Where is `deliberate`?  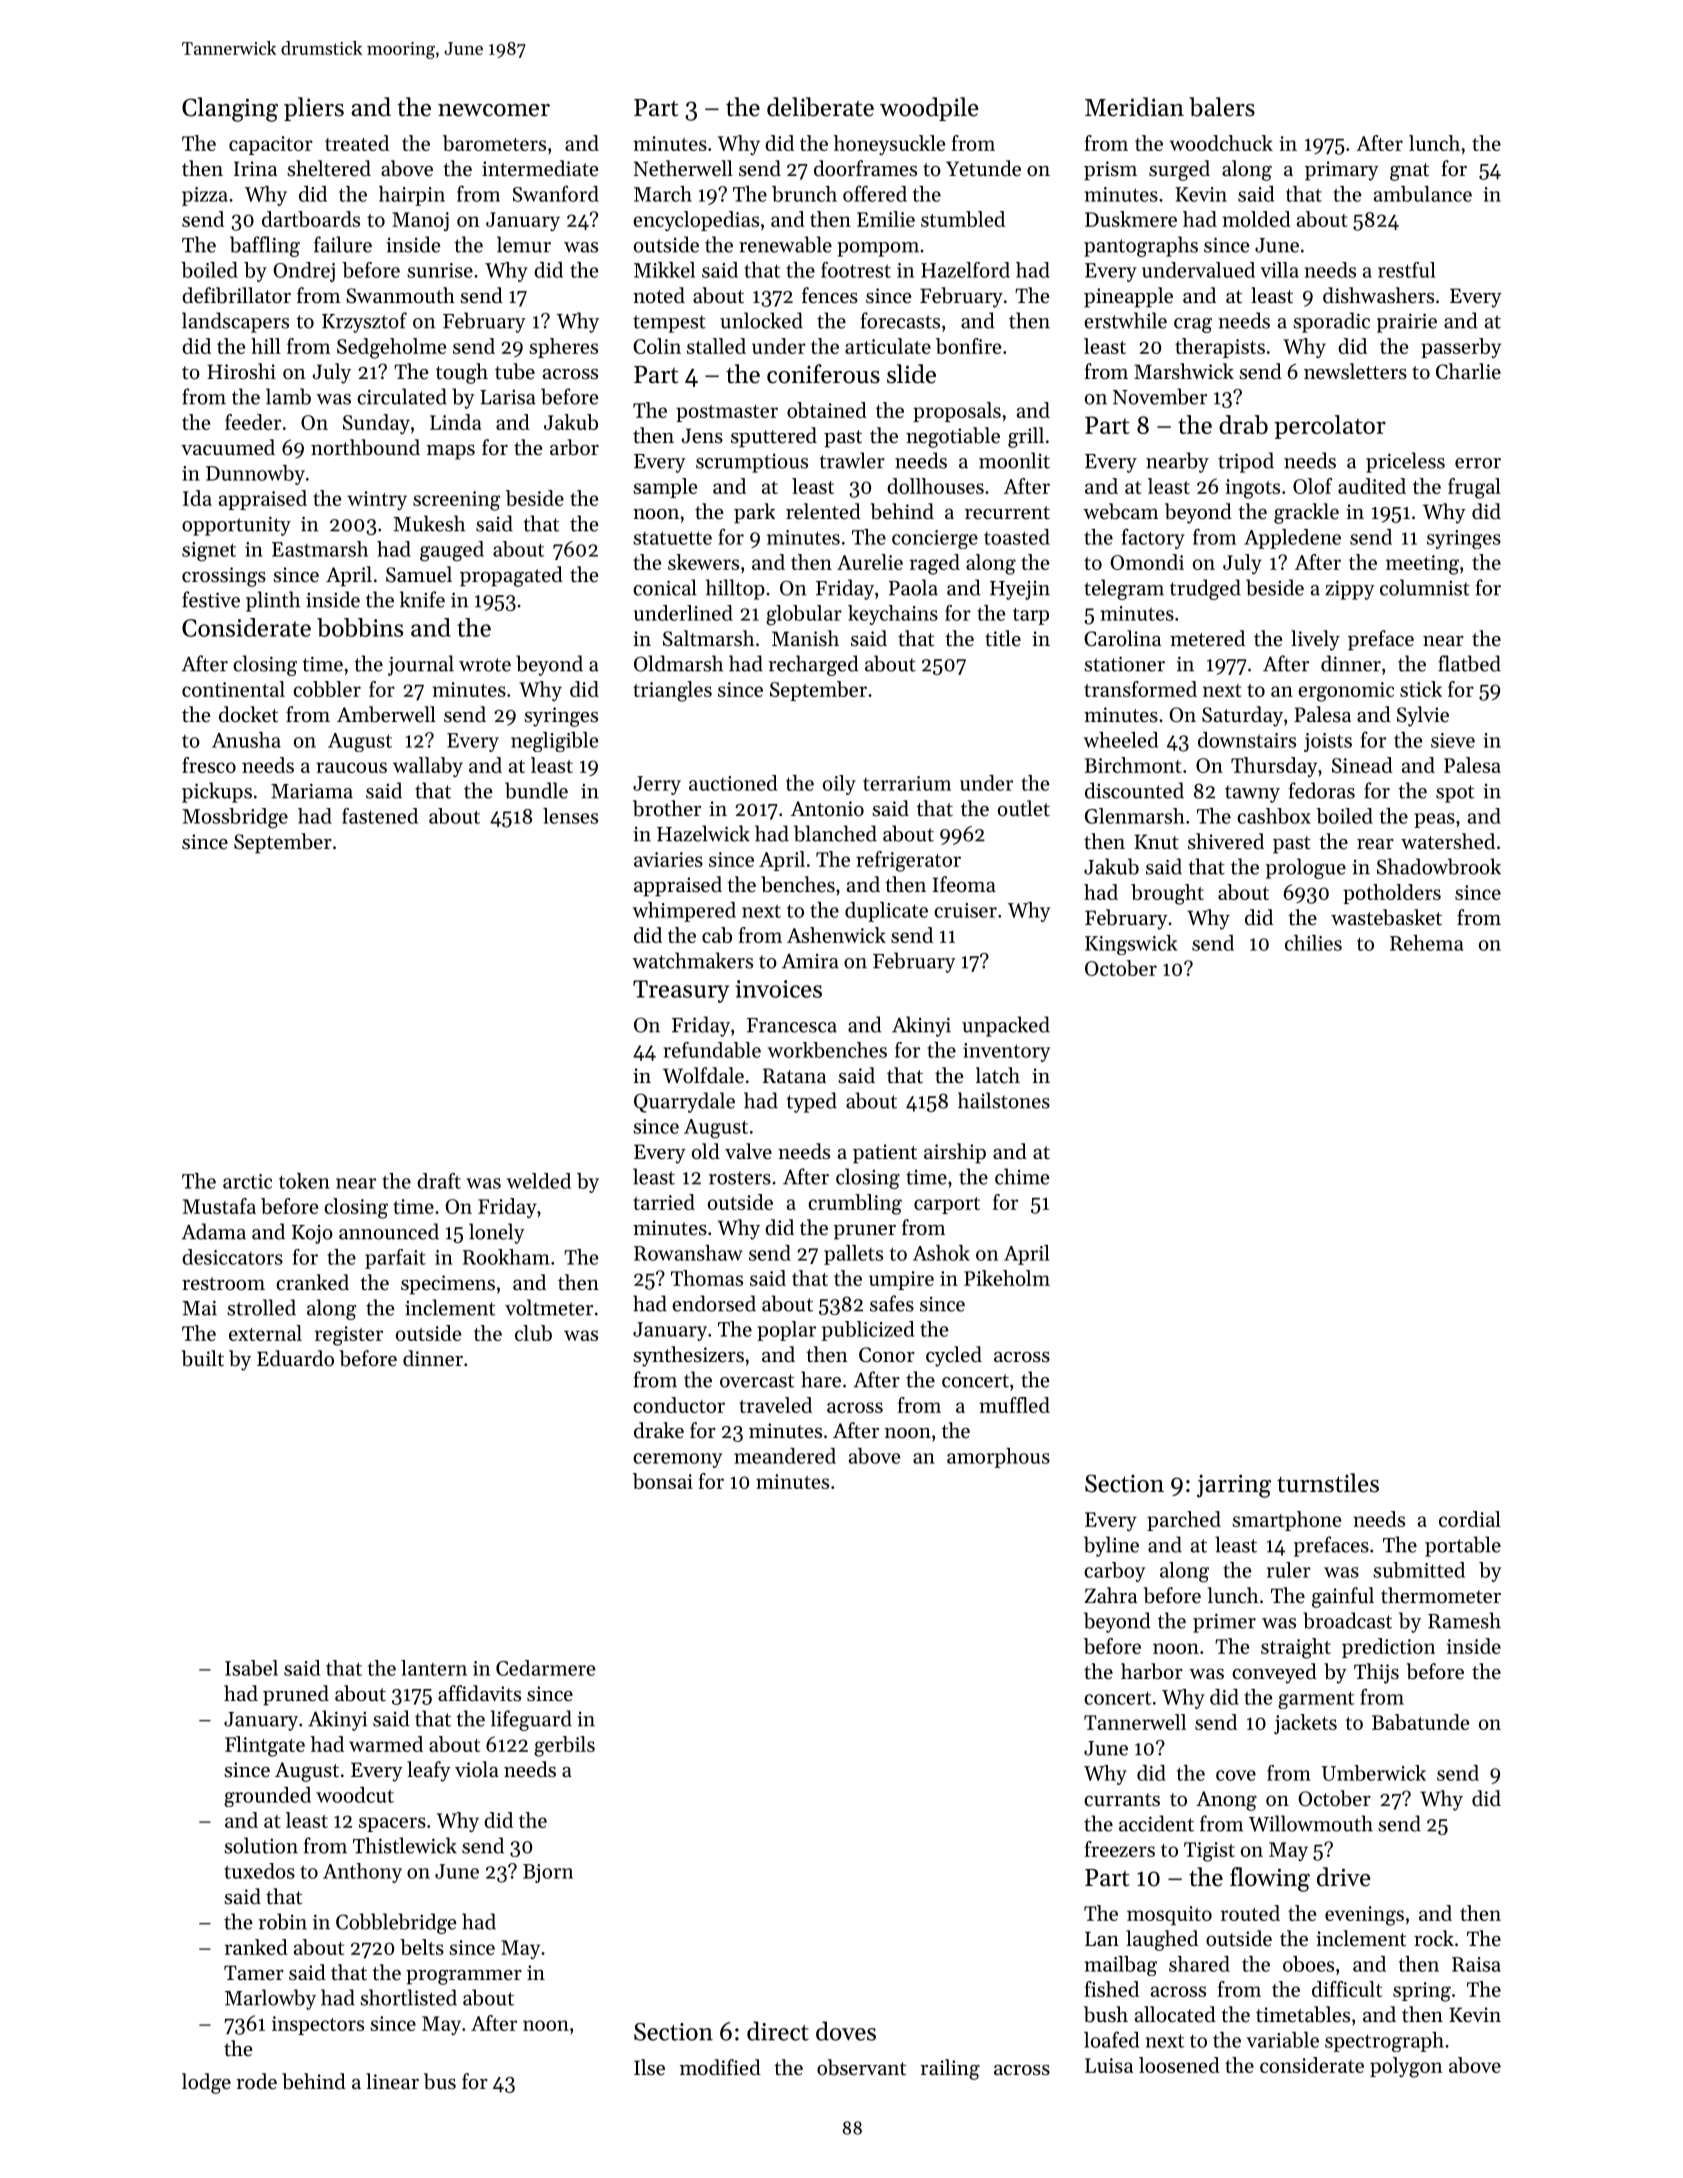 deliberate is located at coordinates (820, 107).
